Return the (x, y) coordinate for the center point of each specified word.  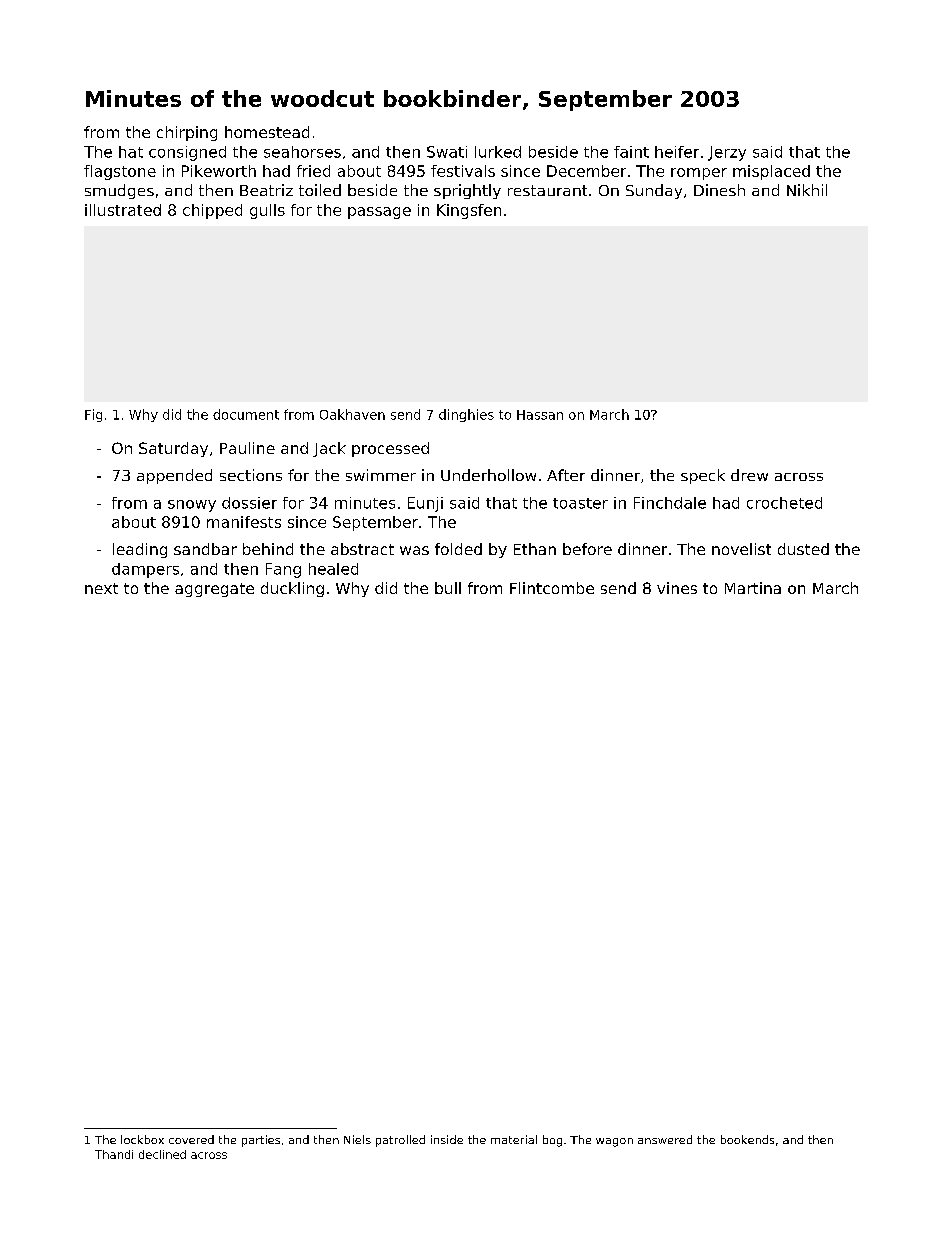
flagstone (120, 172)
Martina (753, 588)
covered (191, 1139)
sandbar (205, 549)
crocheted (784, 503)
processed (390, 449)
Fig (93, 415)
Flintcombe (552, 588)
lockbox (142, 1139)
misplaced (771, 172)
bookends (747, 1139)
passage (379, 213)
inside (447, 1139)
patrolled (400, 1141)
